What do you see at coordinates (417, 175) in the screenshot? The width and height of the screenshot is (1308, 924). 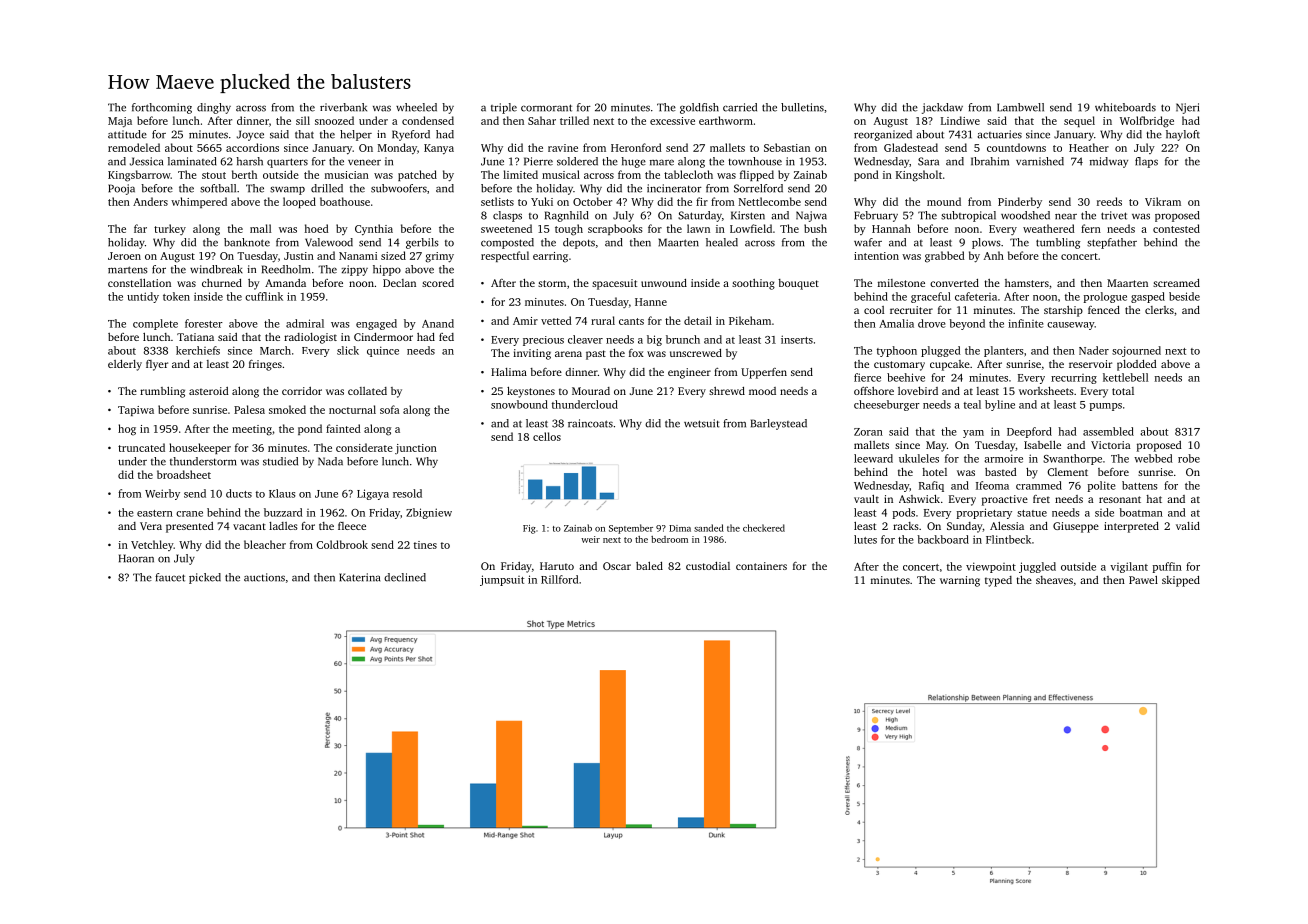 I see `patched` at bounding box center [417, 175].
